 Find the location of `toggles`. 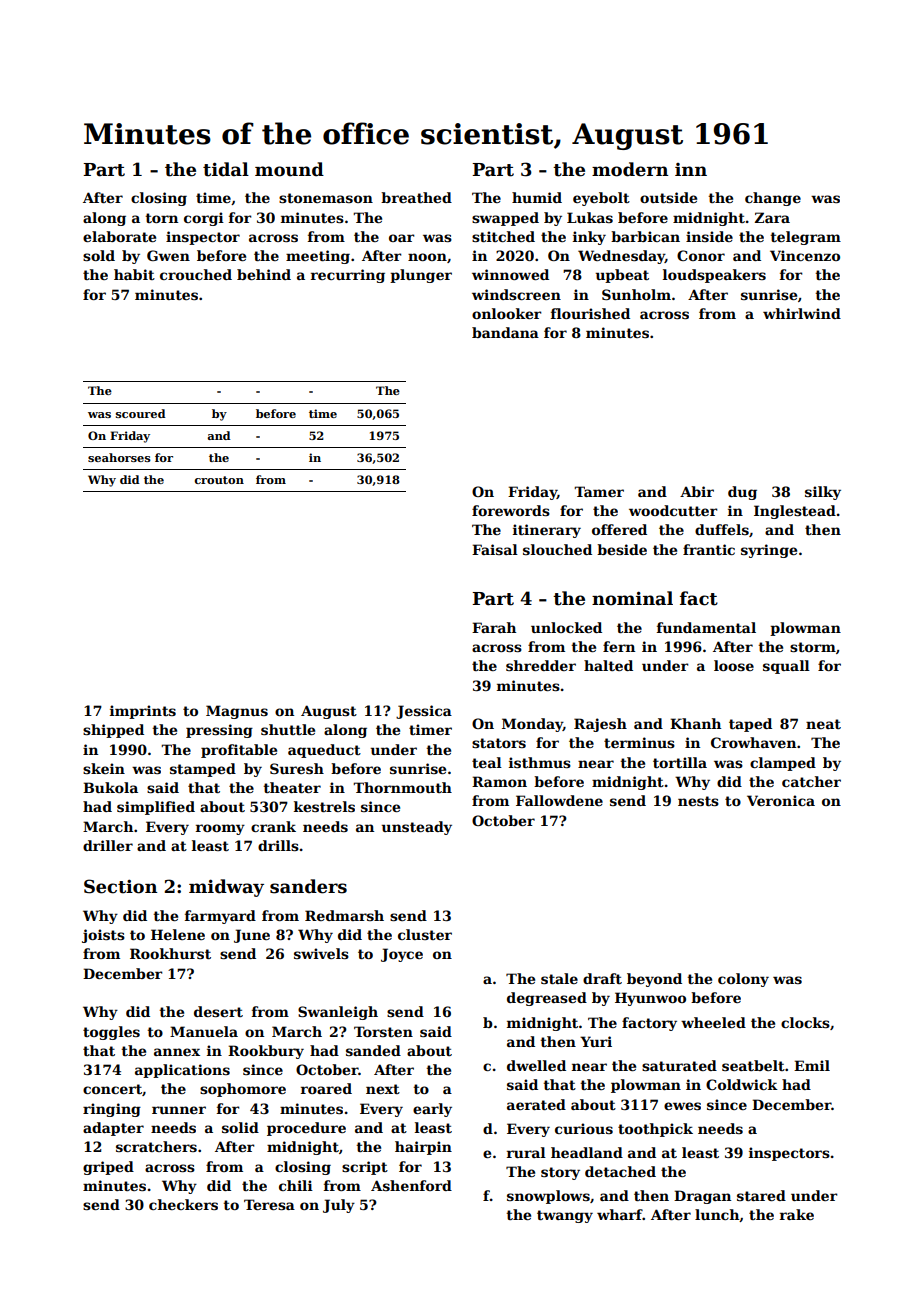

toggles is located at coordinates (111, 1033).
